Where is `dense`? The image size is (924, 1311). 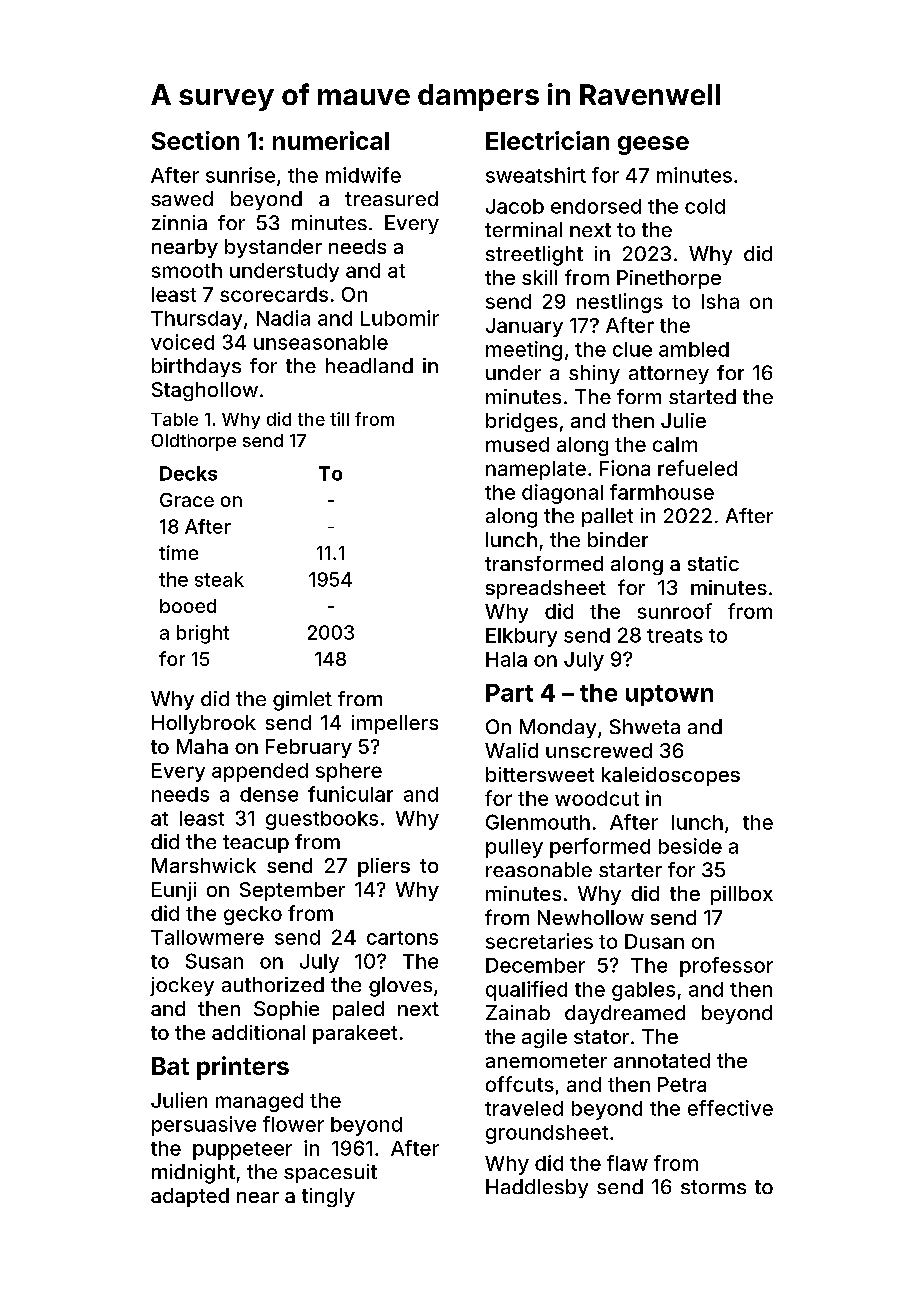
dense is located at coordinates (269, 794).
